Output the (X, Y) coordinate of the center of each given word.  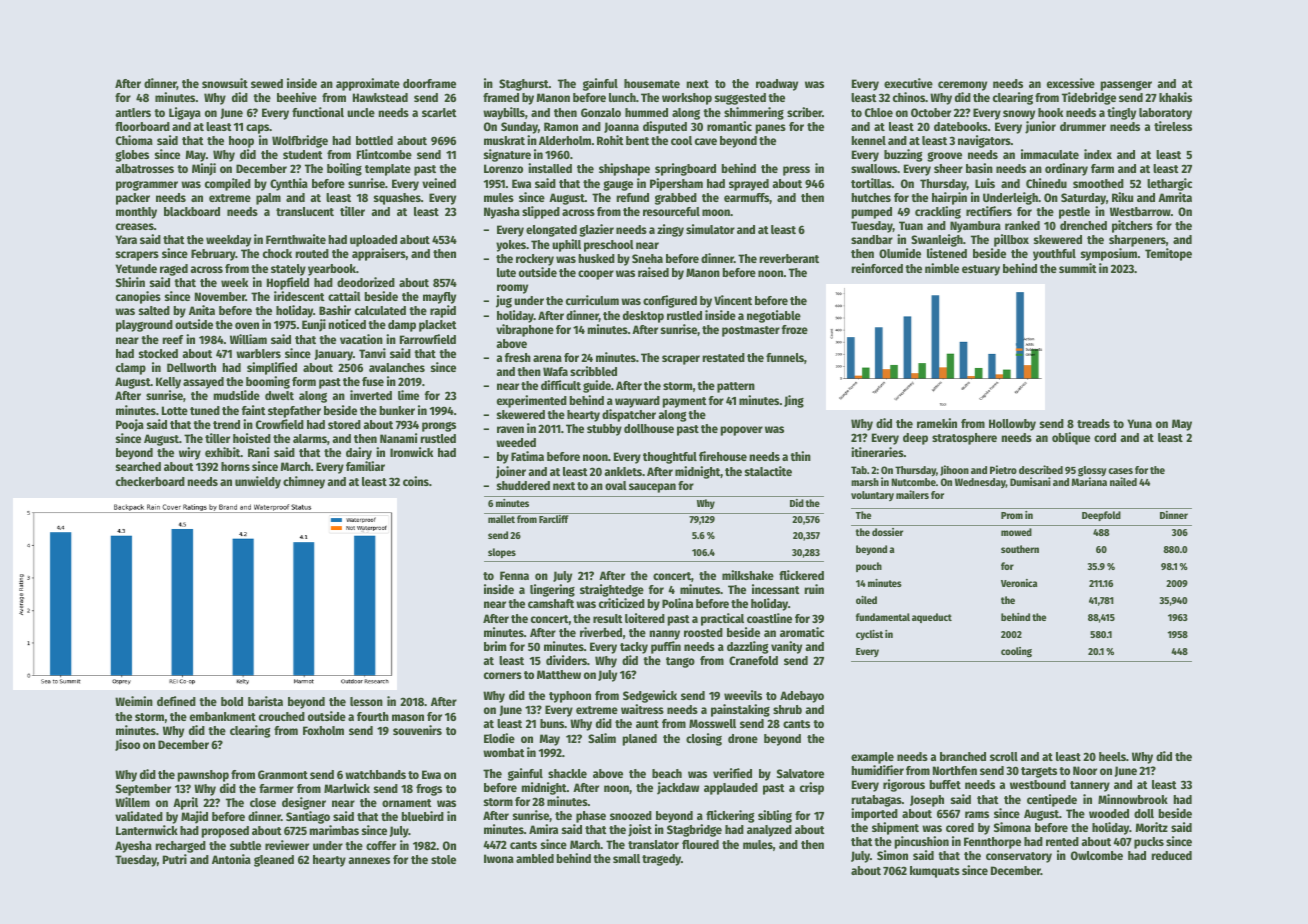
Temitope (1168, 254)
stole (443, 859)
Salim (602, 738)
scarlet (439, 112)
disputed (665, 127)
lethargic (1169, 184)
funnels (785, 357)
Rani (258, 452)
